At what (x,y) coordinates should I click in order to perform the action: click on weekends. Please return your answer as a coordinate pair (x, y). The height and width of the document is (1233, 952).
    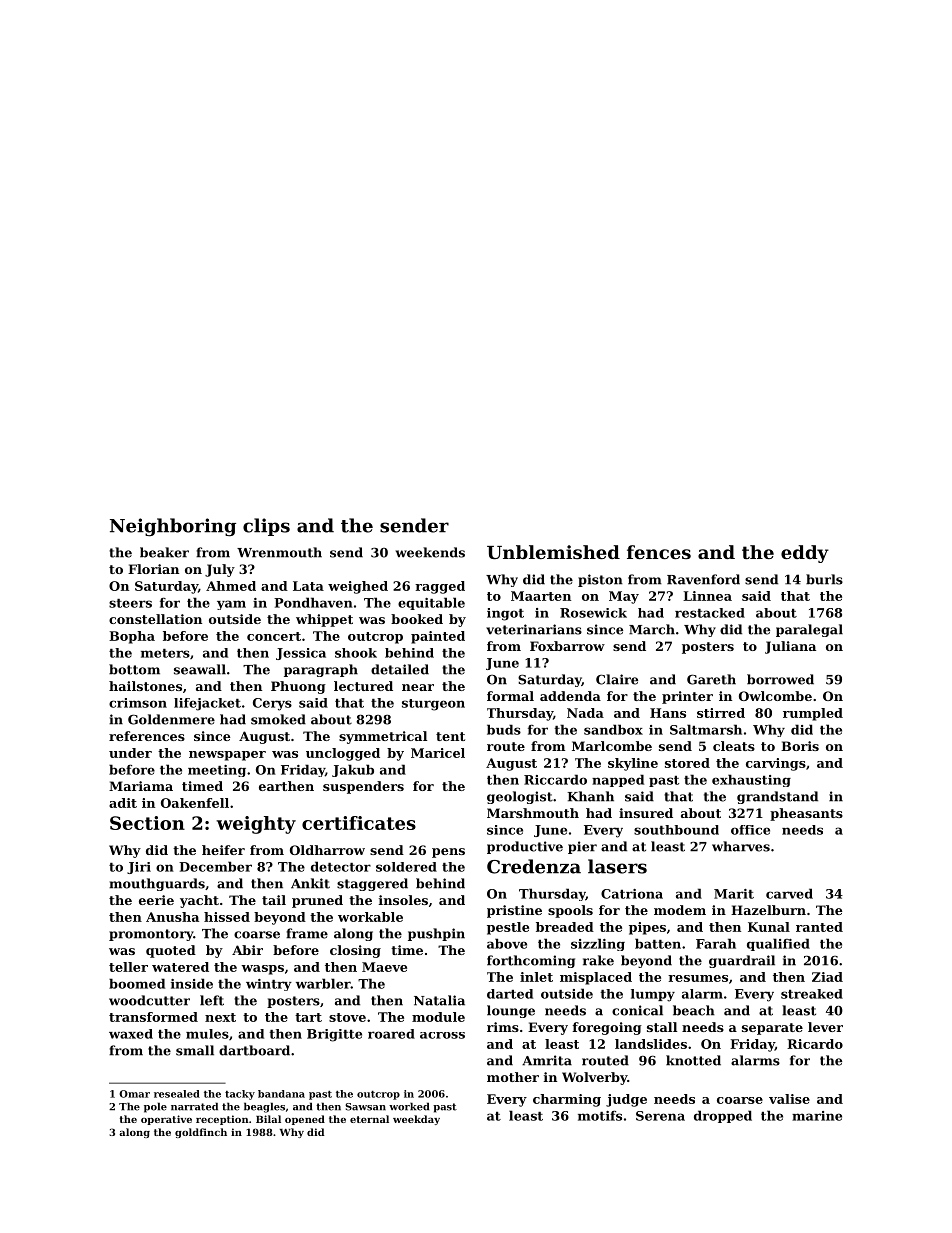
    Looking at the image, I should click on (430, 552).
